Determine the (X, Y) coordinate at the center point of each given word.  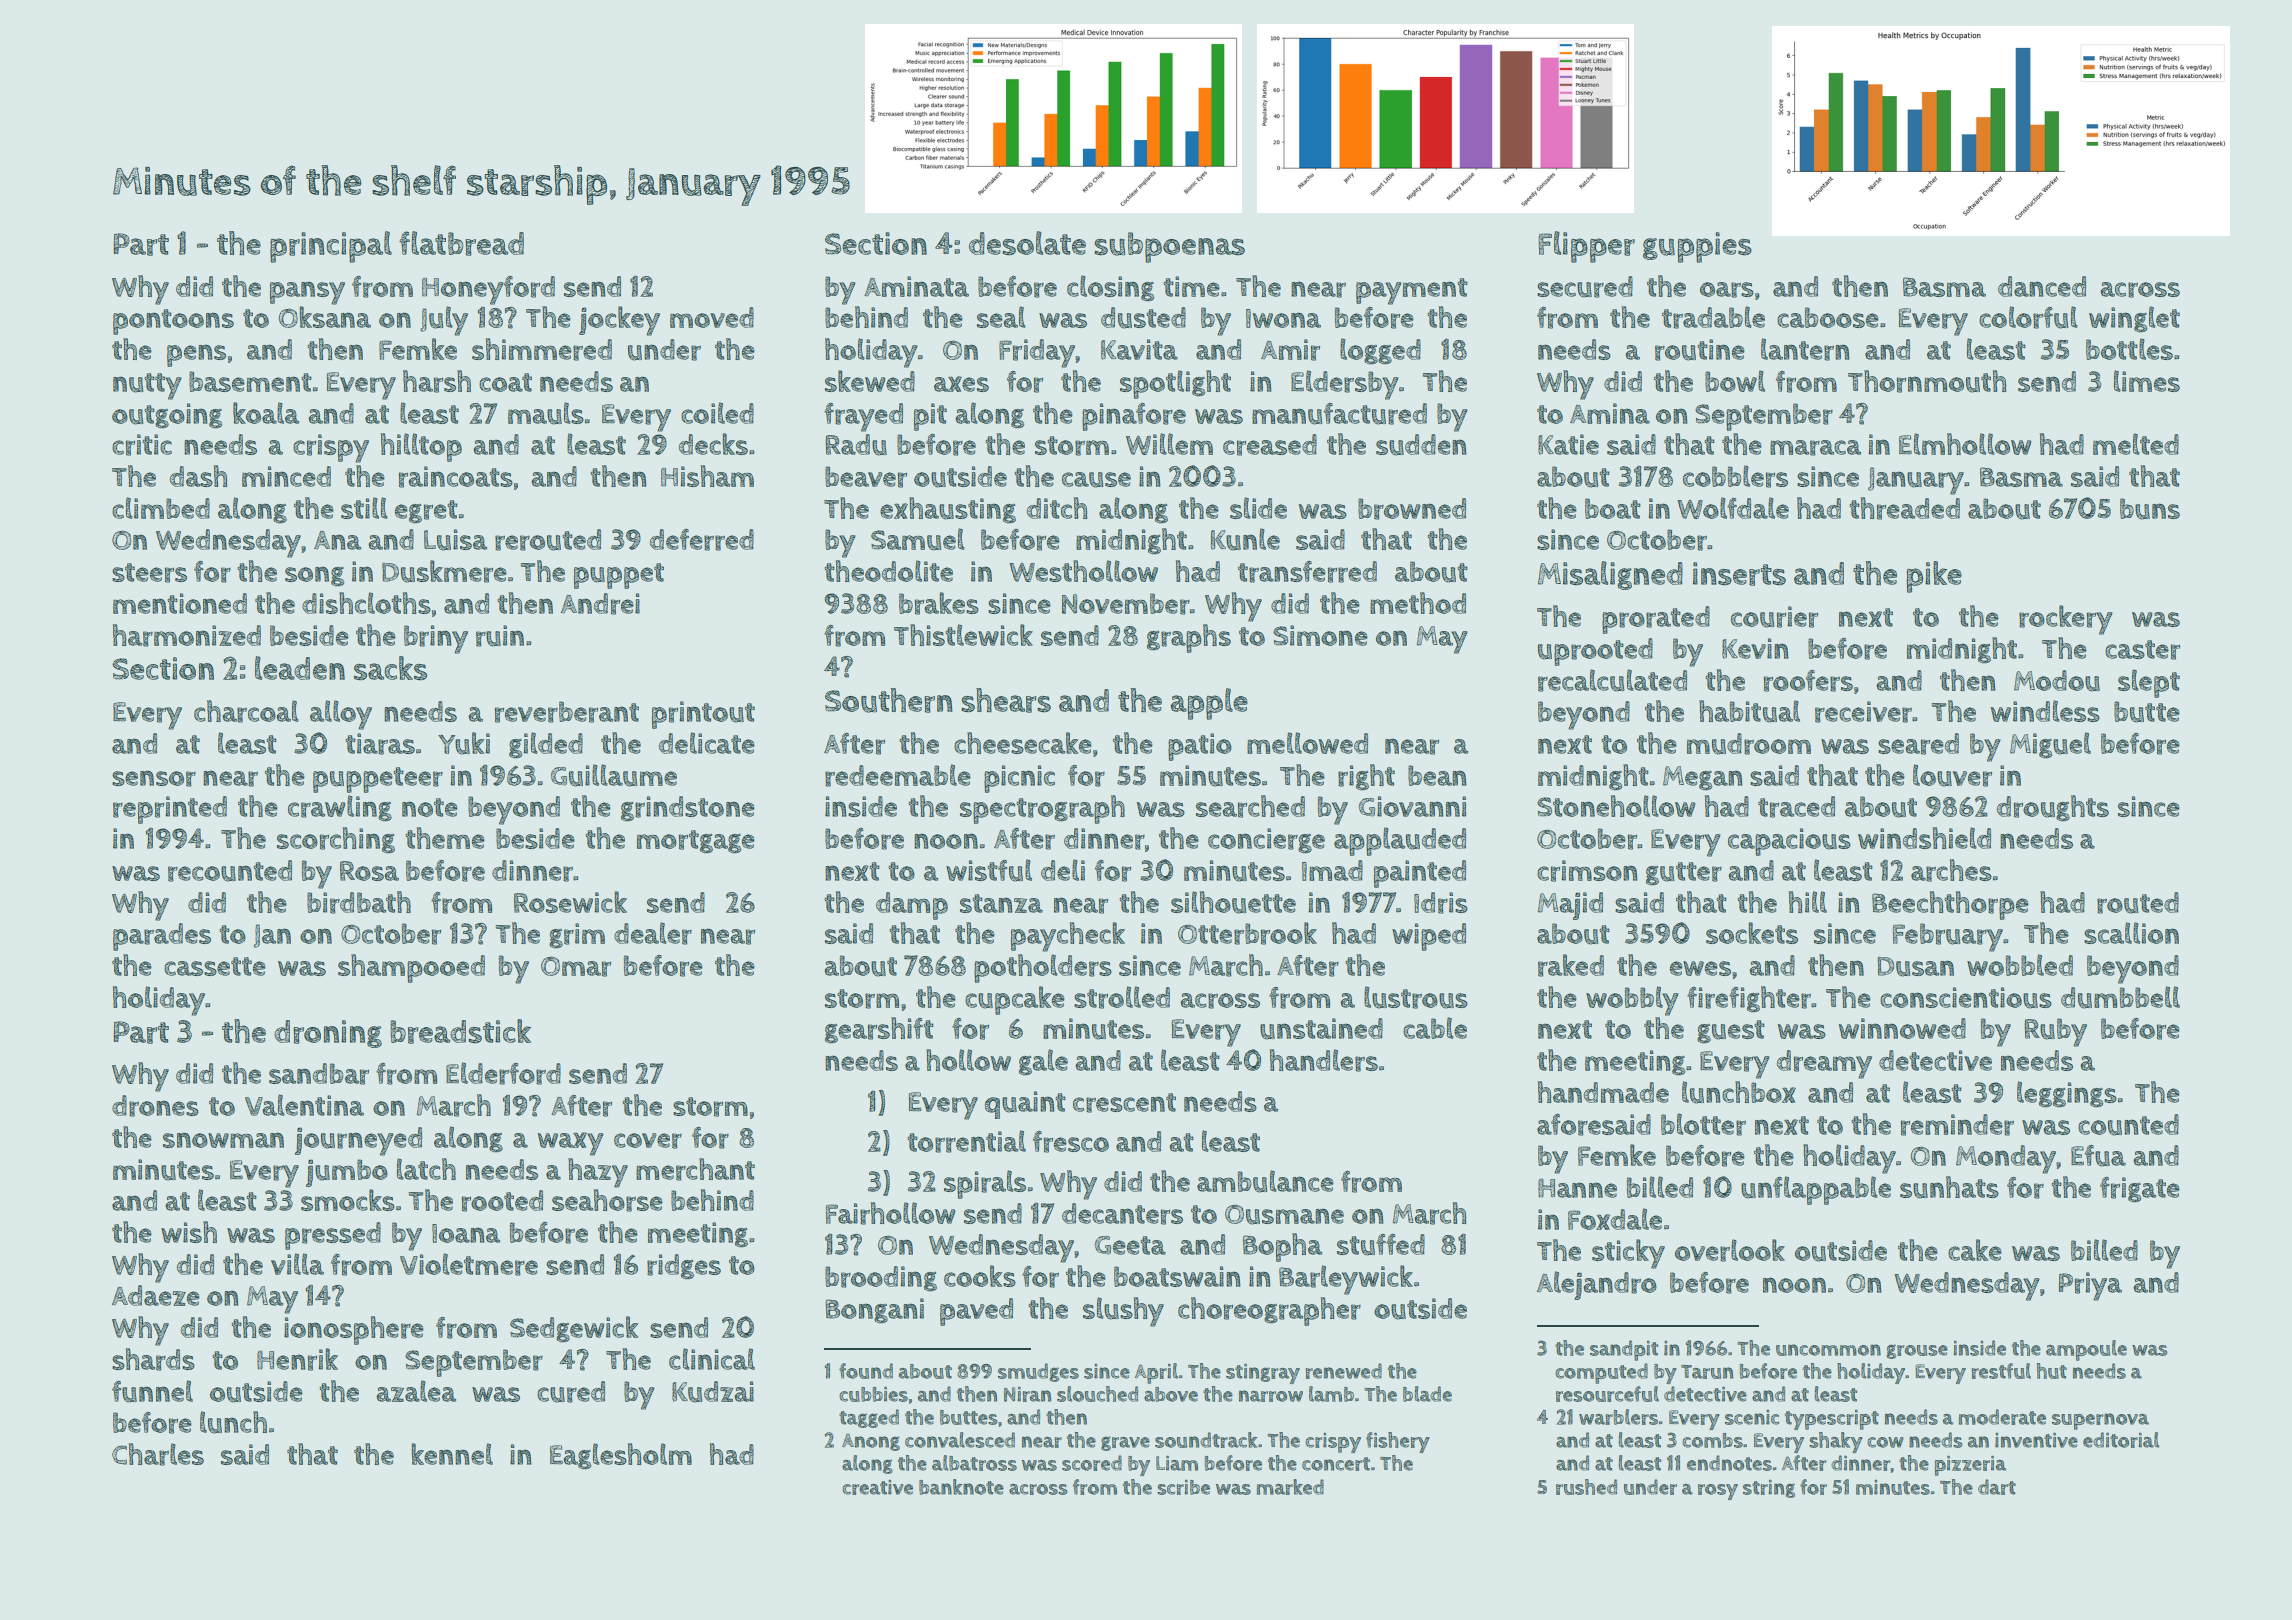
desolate (1027, 243)
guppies (1697, 247)
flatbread (461, 243)
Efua (2098, 1156)
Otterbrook (1247, 933)
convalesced (960, 1440)
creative (877, 1487)
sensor (154, 778)
